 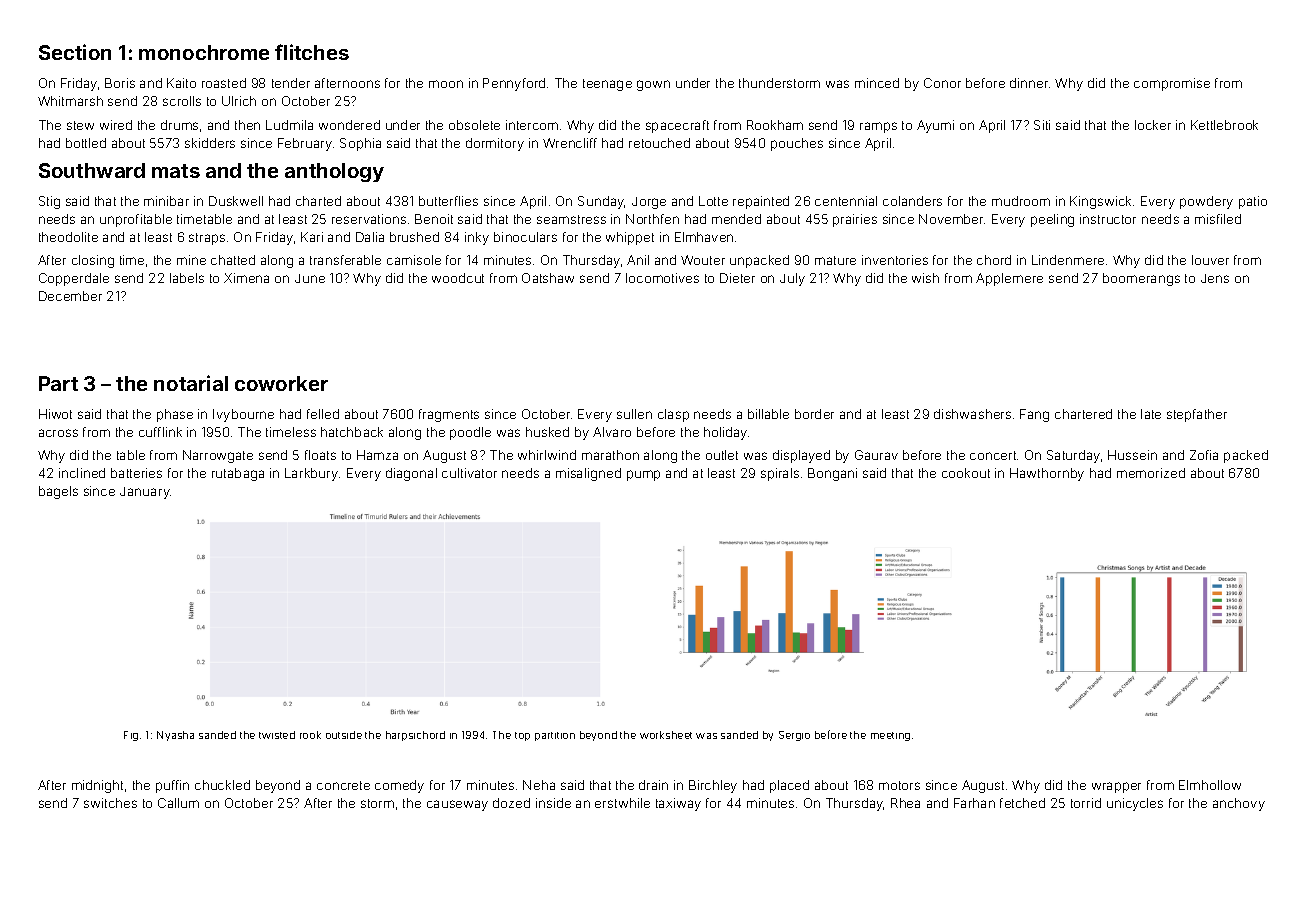 What do you see at coordinates (175, 736) in the screenshot?
I see `Nyasha` at bounding box center [175, 736].
